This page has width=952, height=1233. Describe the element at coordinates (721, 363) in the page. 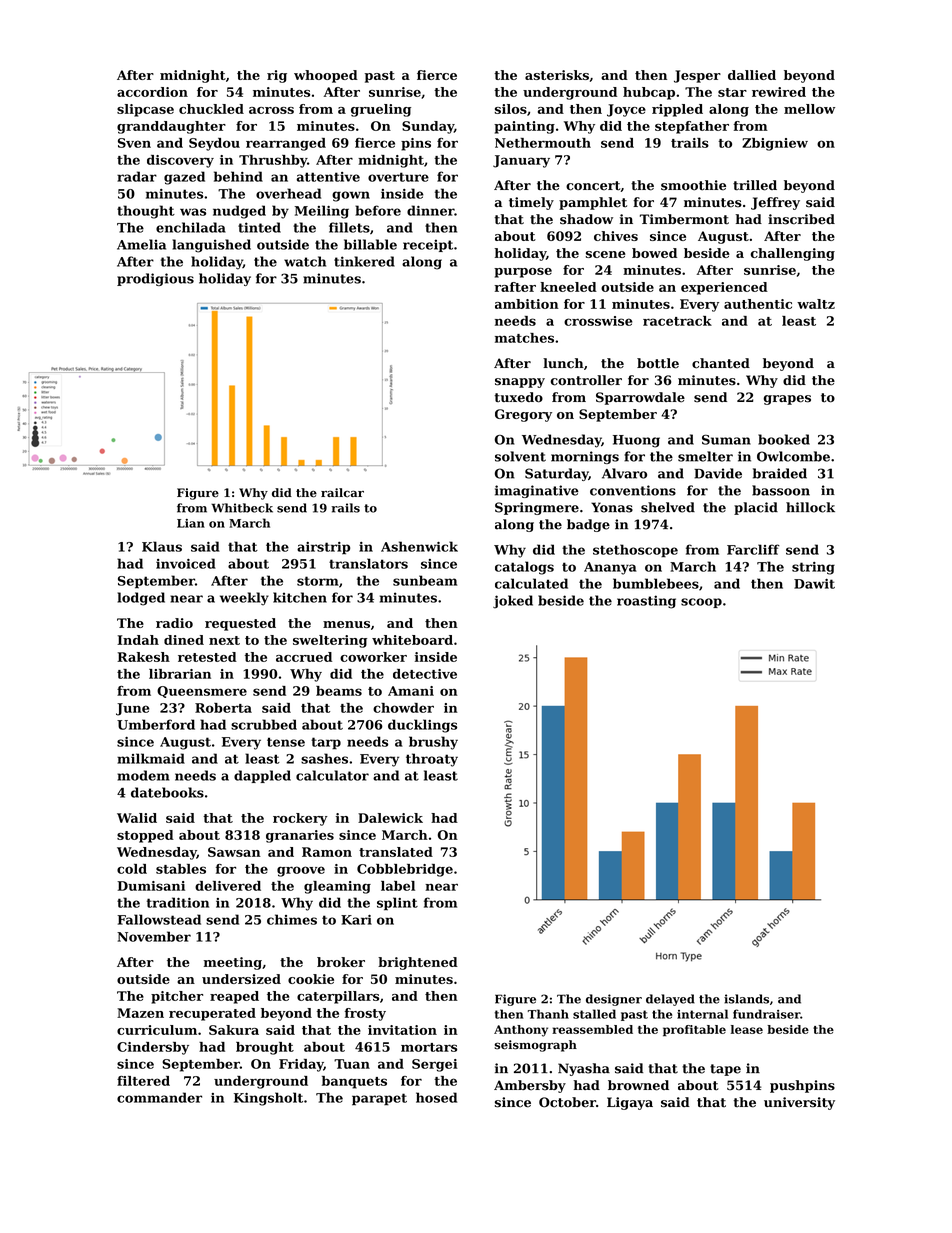

I see `chanted` at that location.
